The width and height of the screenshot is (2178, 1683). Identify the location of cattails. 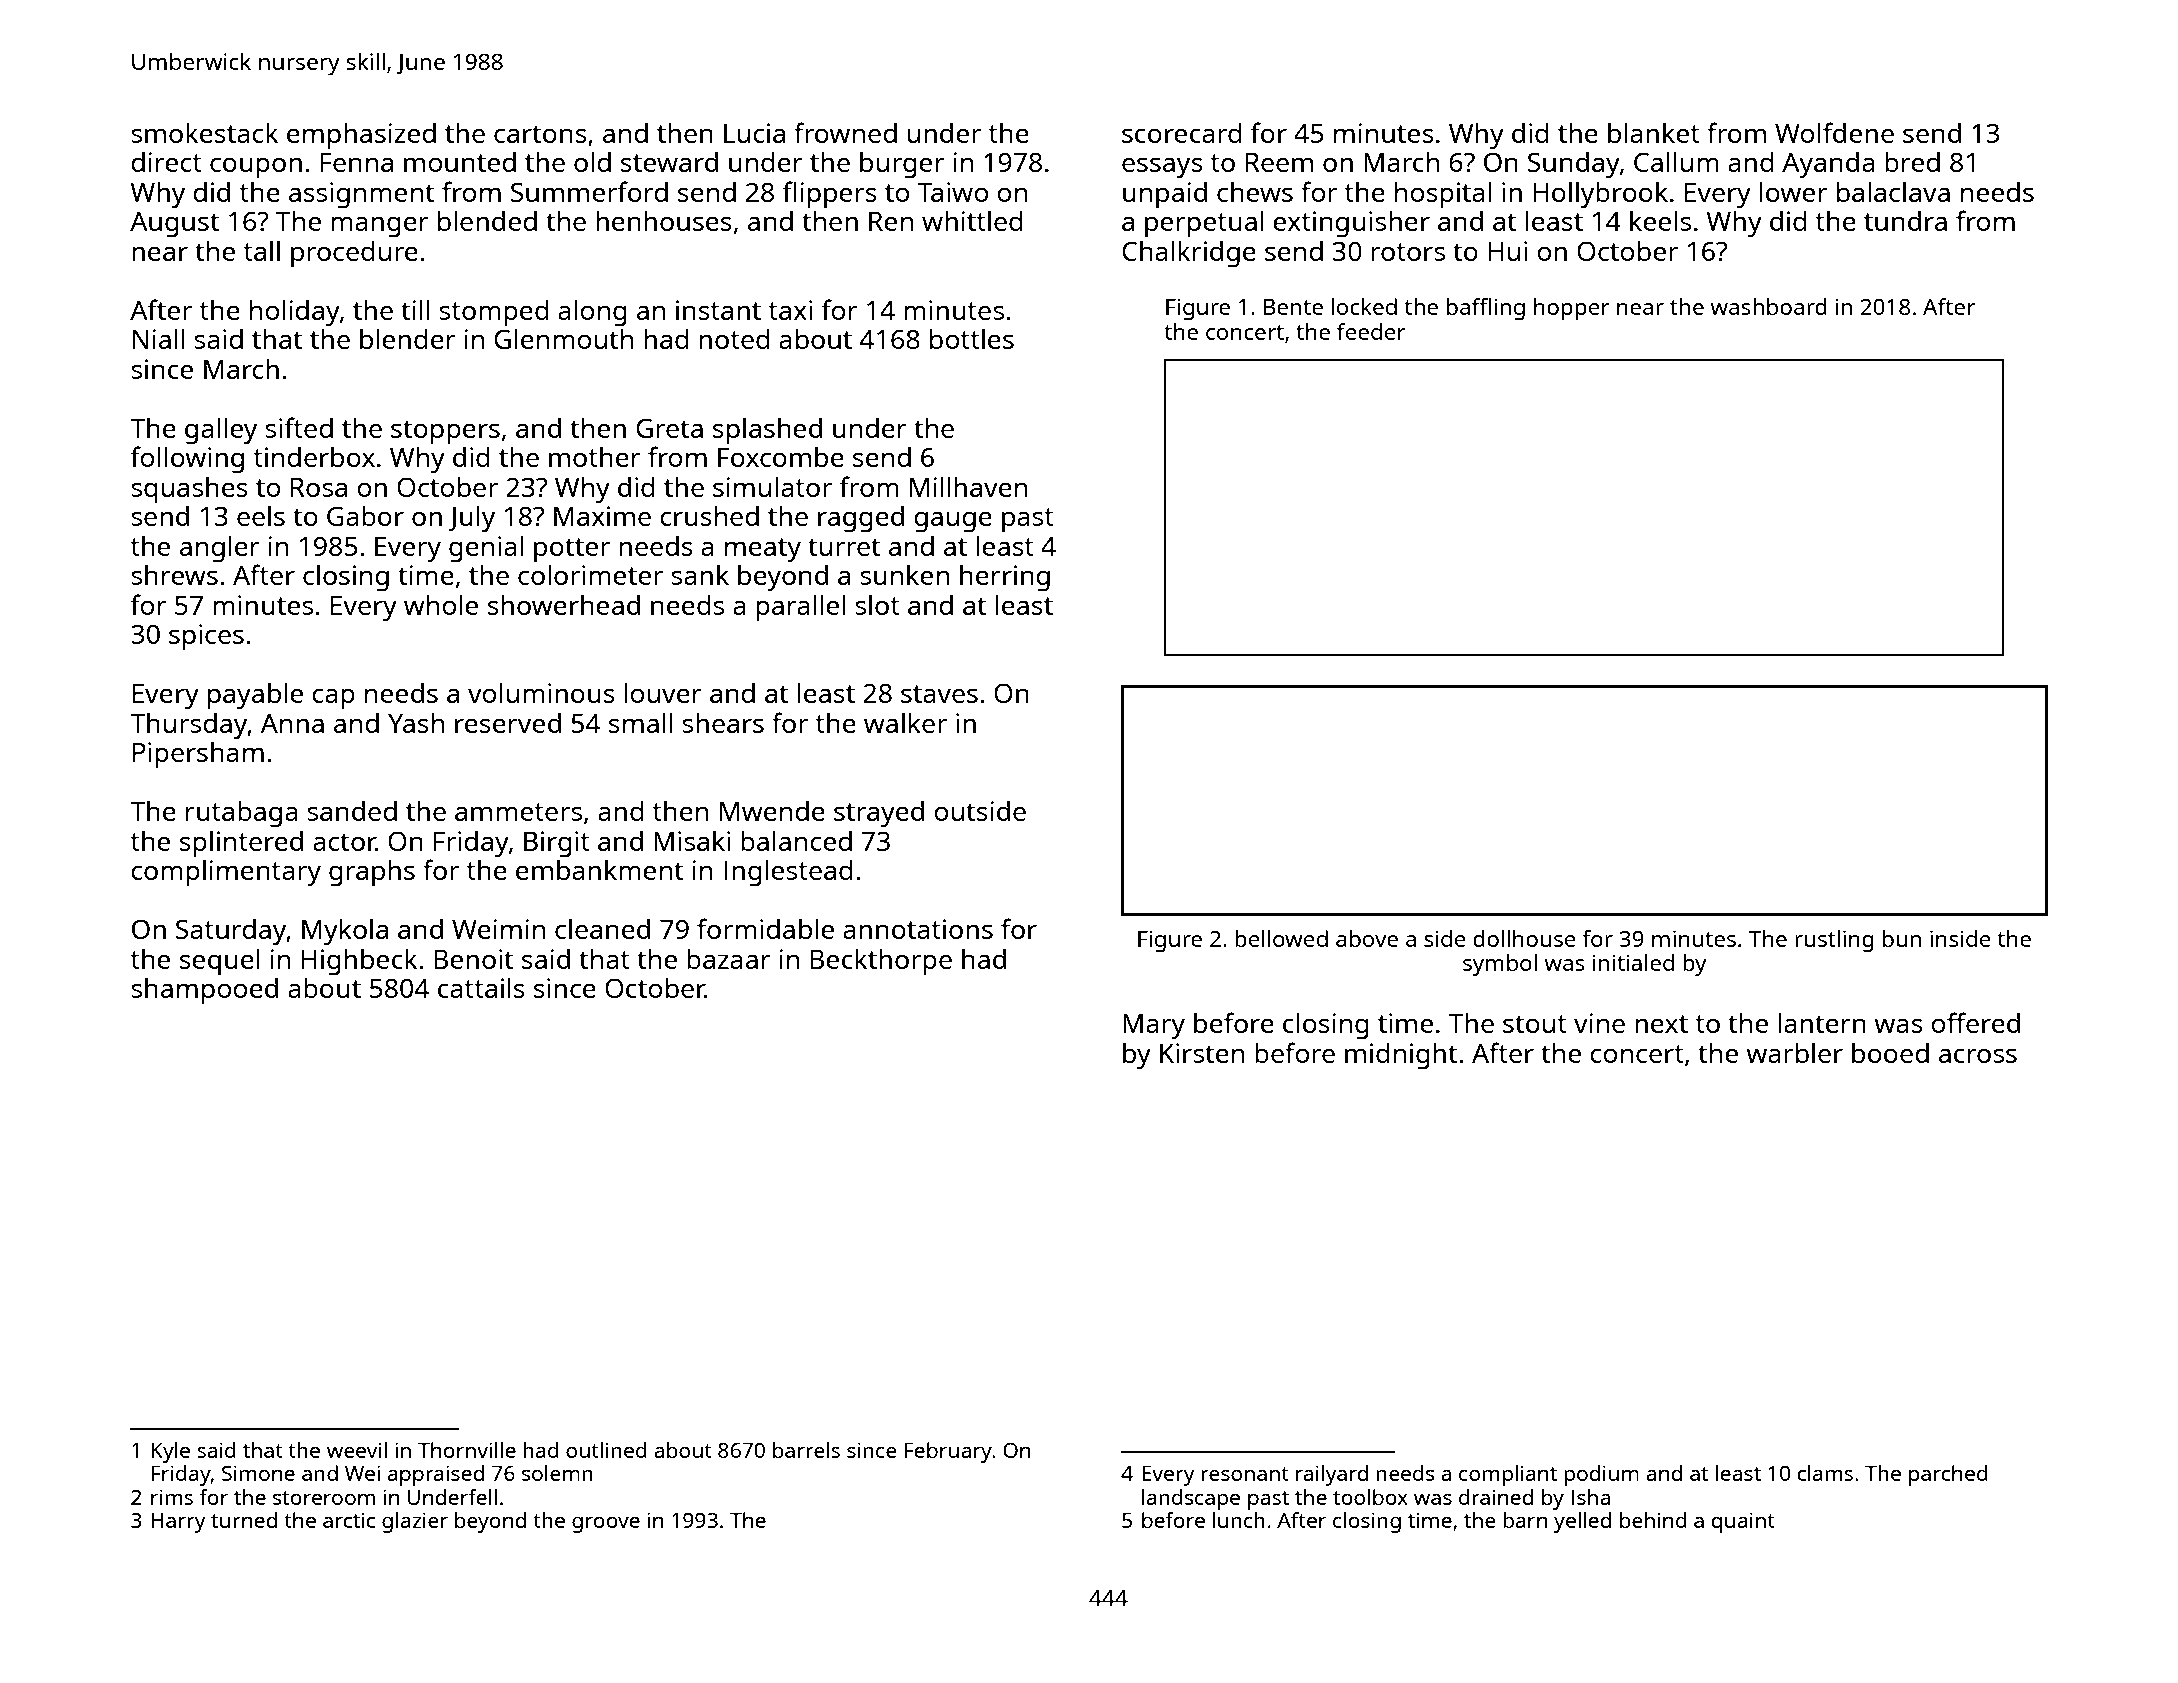
(481, 987).
